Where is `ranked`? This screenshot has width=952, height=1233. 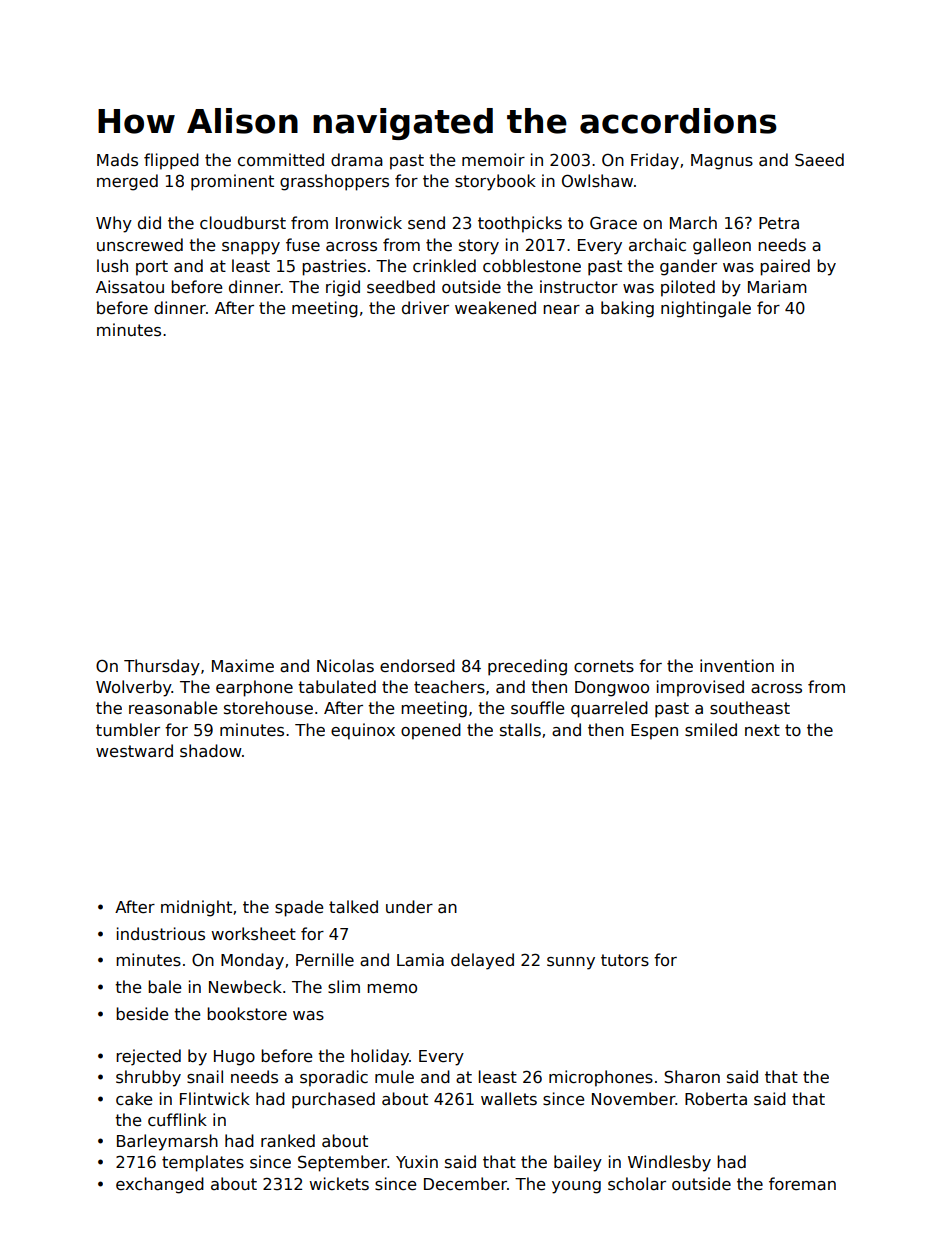 ranked is located at coordinates (288, 1141).
